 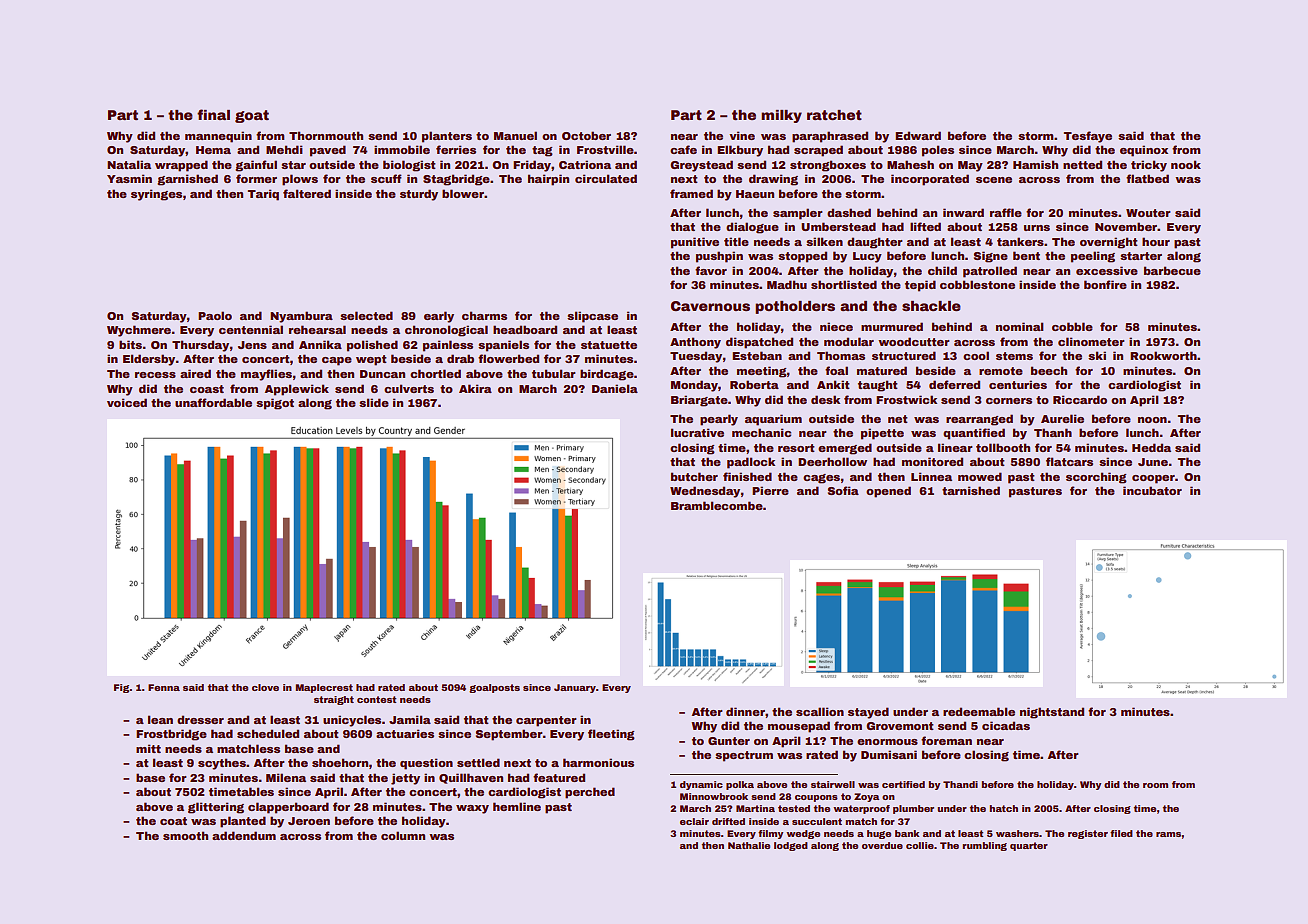 I want to click on bonfire, so click(x=1105, y=284).
